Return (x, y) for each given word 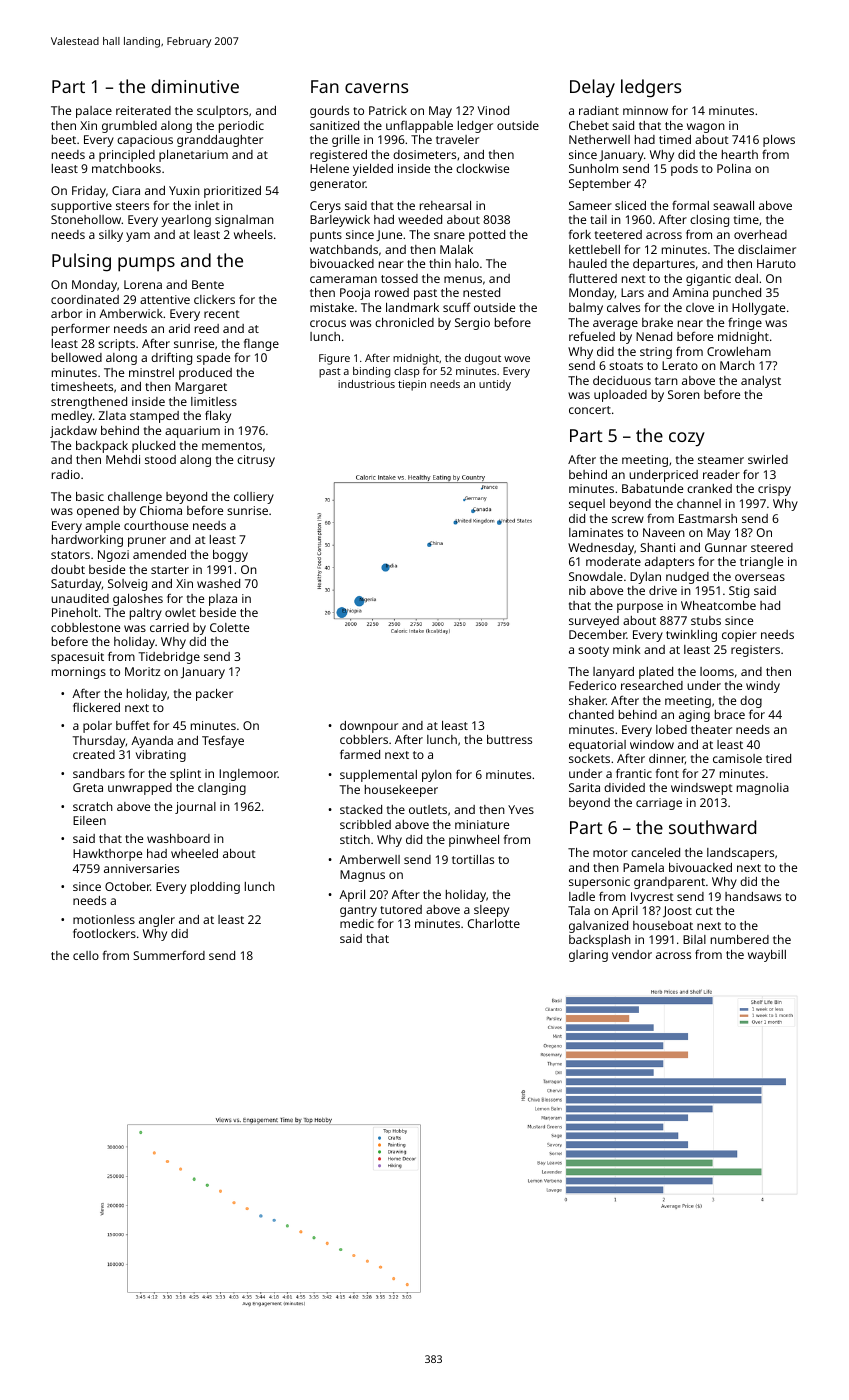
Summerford (169, 955)
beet (64, 139)
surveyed (594, 622)
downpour (369, 727)
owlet (180, 612)
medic (357, 923)
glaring (588, 956)
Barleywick (340, 221)
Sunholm (593, 168)
